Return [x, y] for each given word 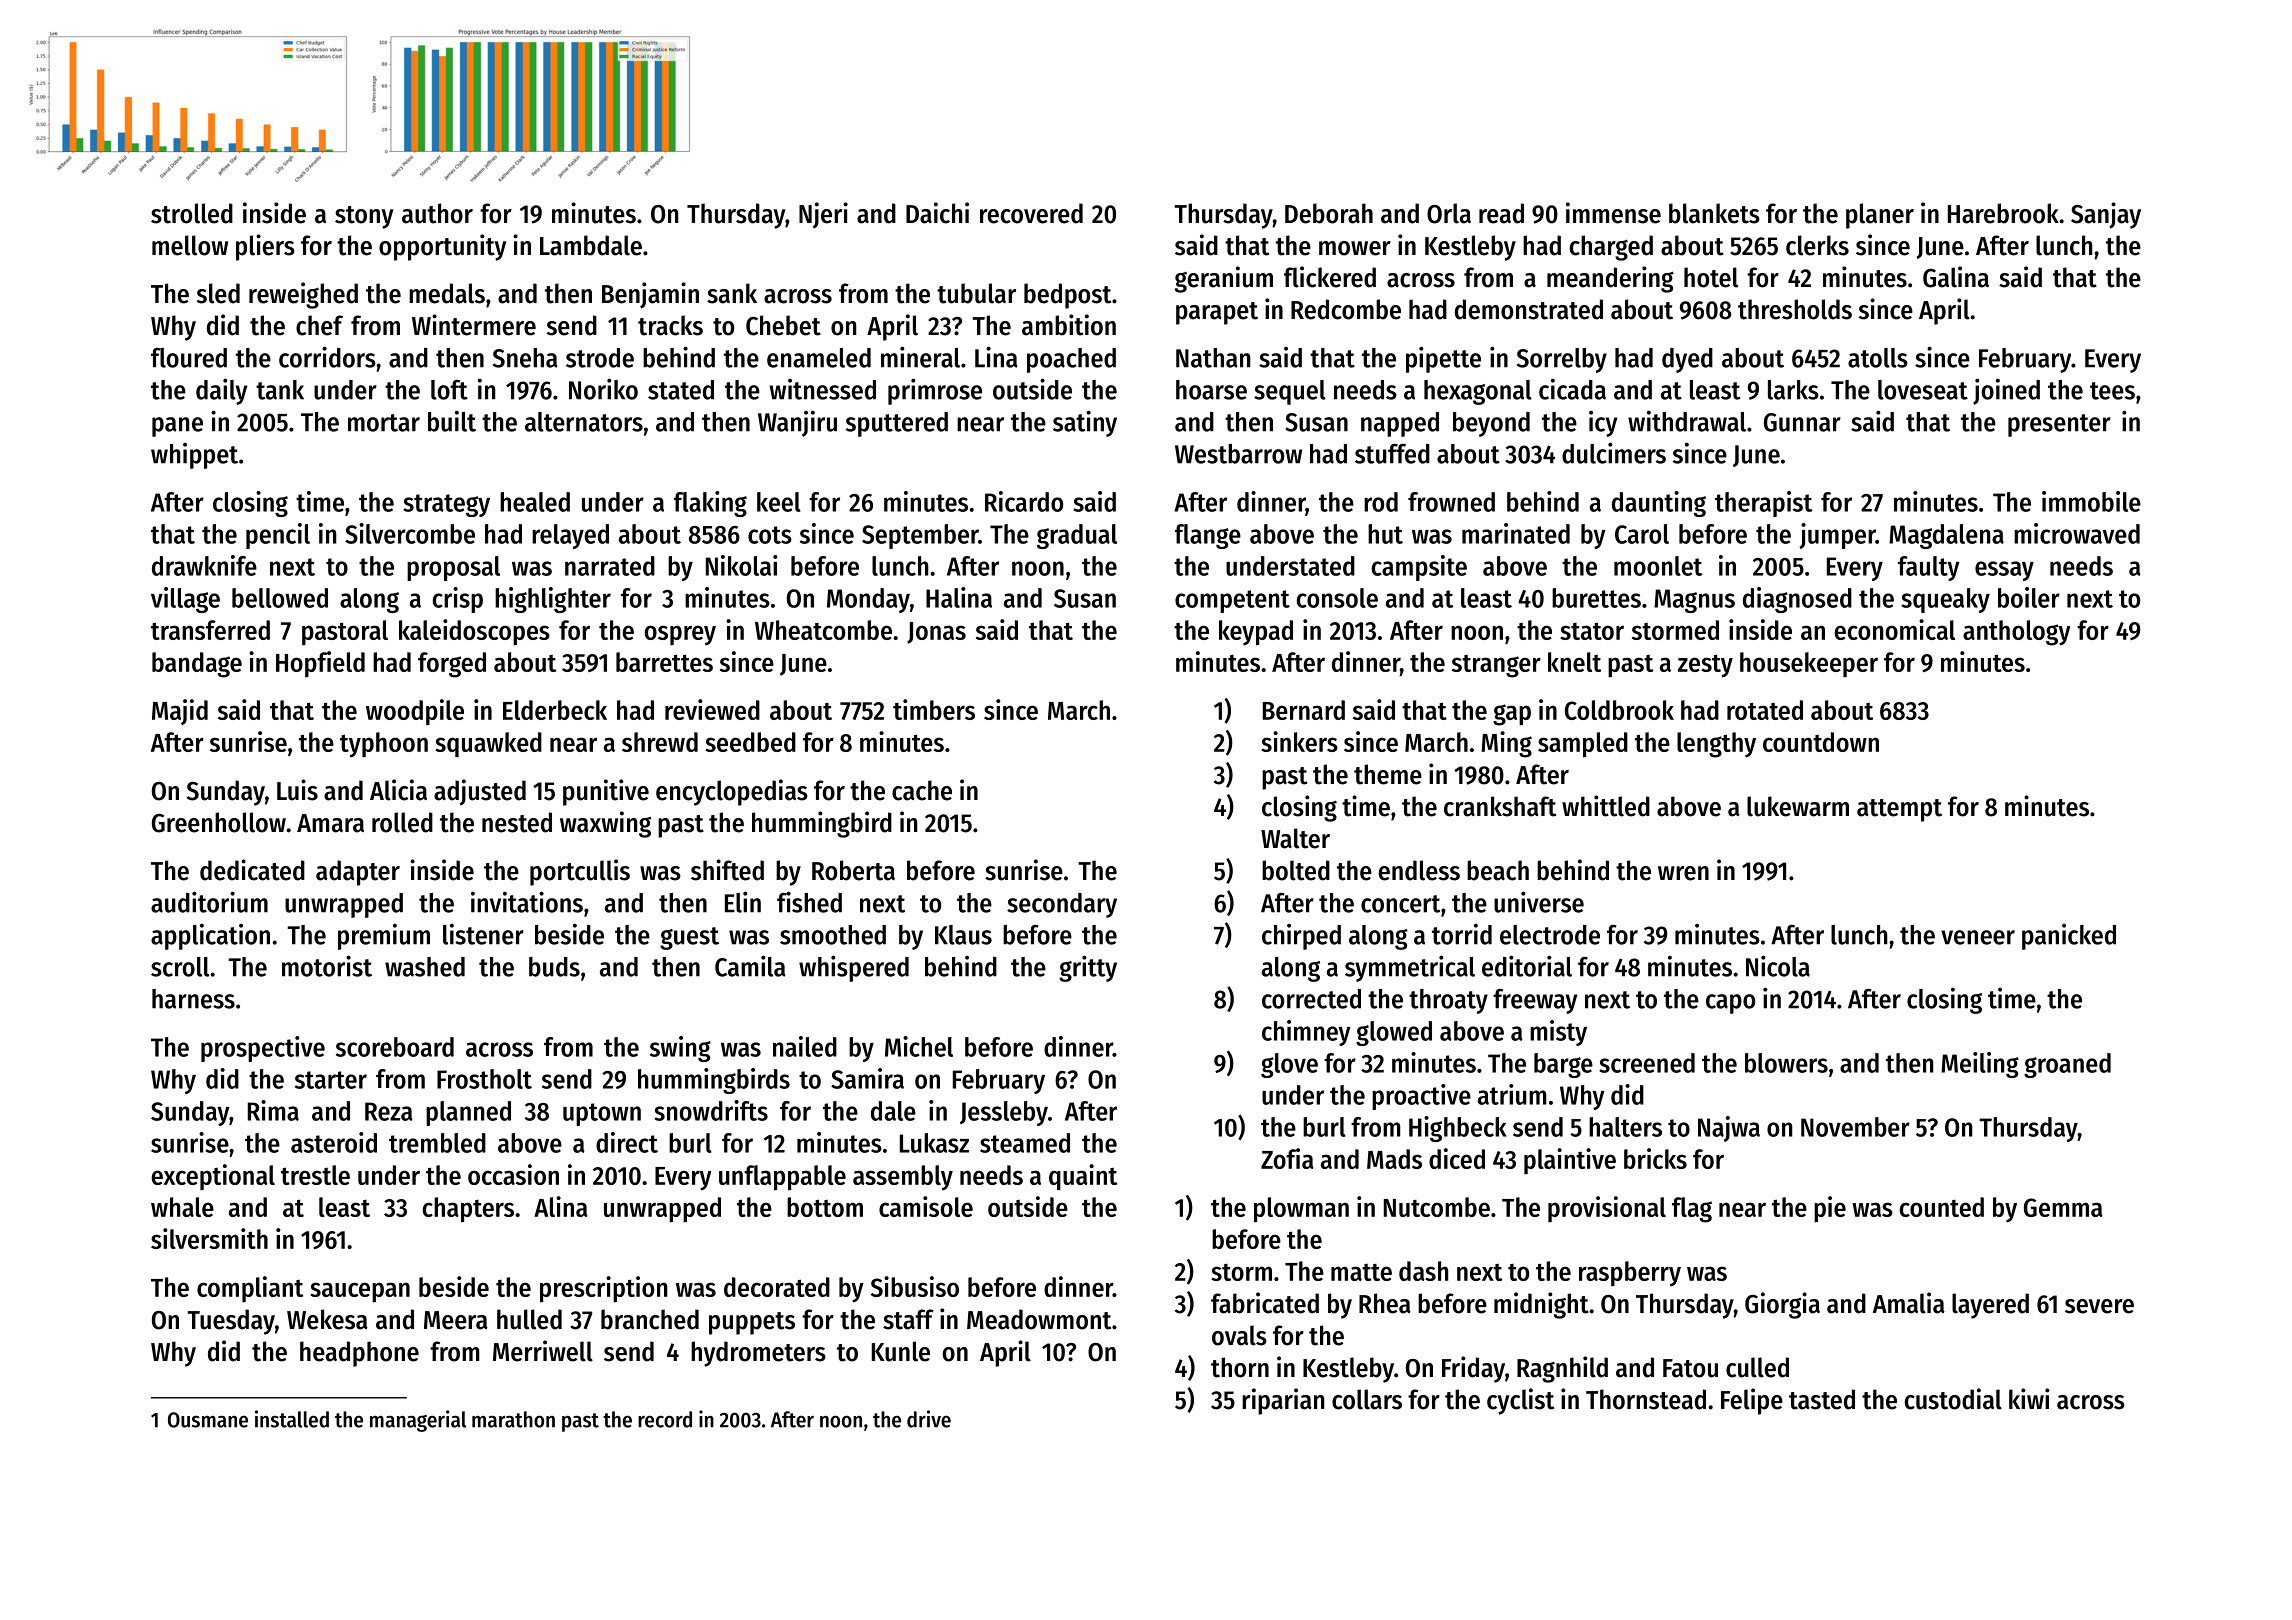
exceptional [213, 1177]
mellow [190, 245]
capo [1730, 1004]
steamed [1025, 1143]
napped [1400, 424]
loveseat [1923, 390]
